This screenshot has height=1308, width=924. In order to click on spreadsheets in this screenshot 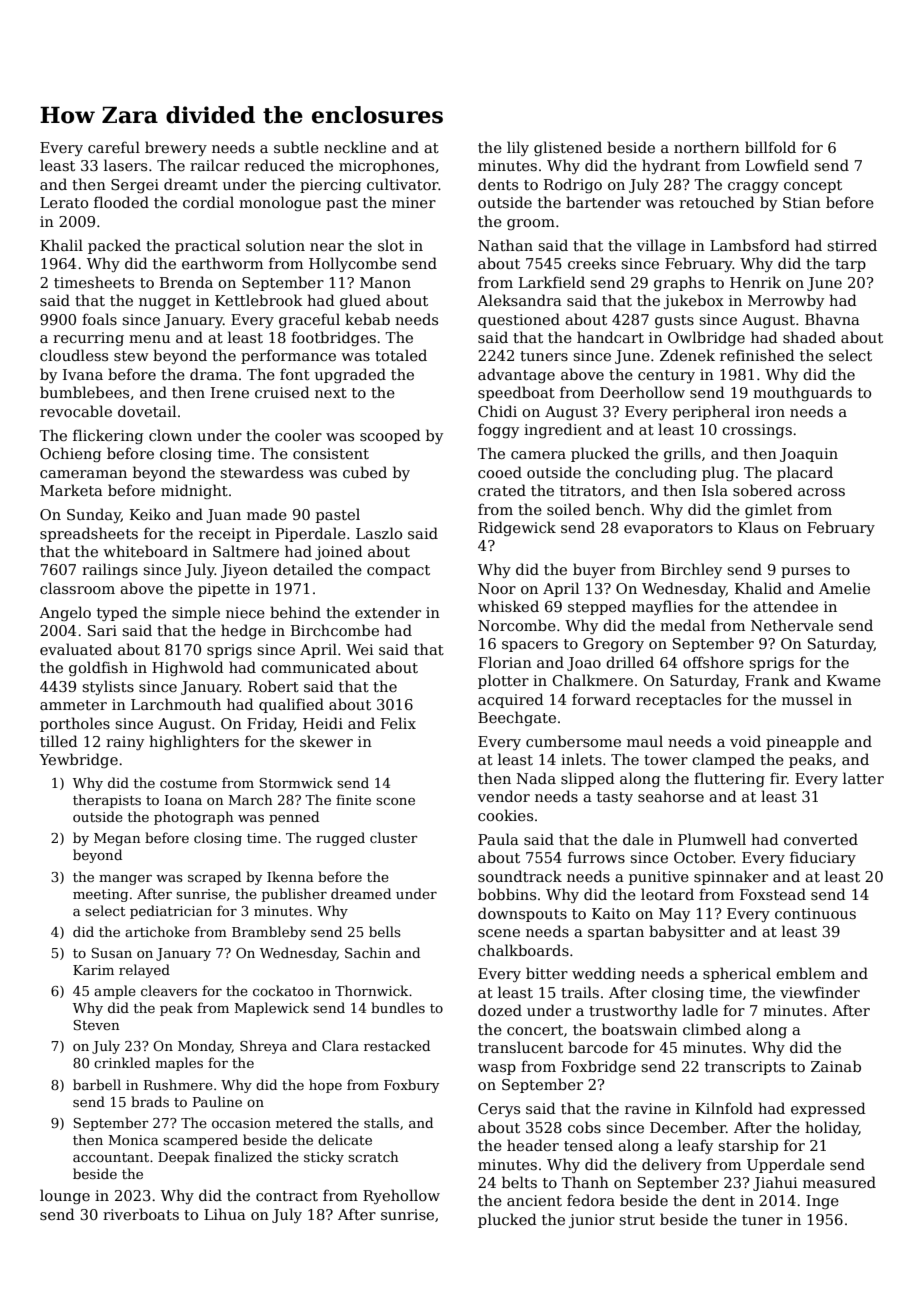, I will do `click(89, 534)`.
